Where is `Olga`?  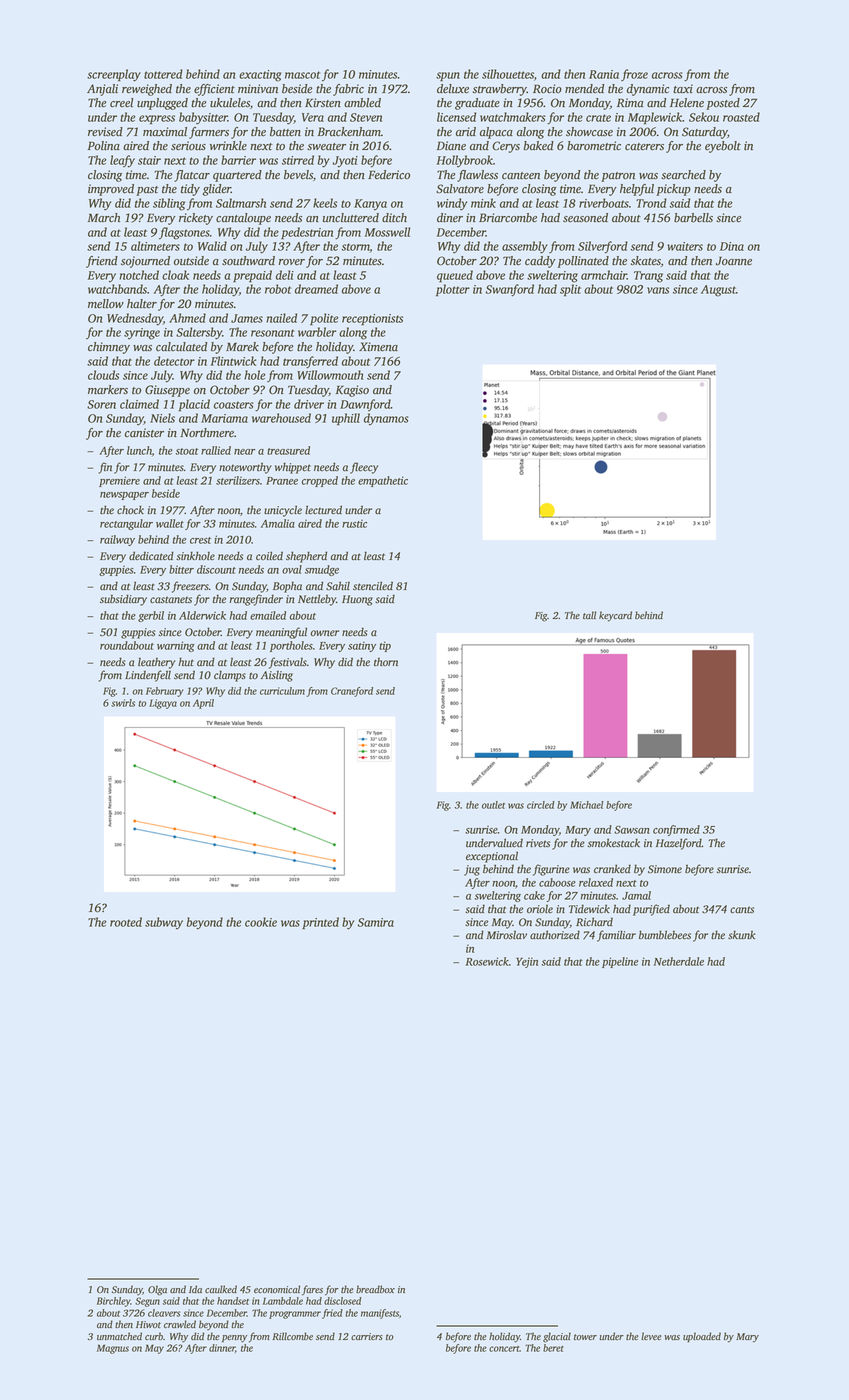 Olga is located at coordinates (157, 1290).
